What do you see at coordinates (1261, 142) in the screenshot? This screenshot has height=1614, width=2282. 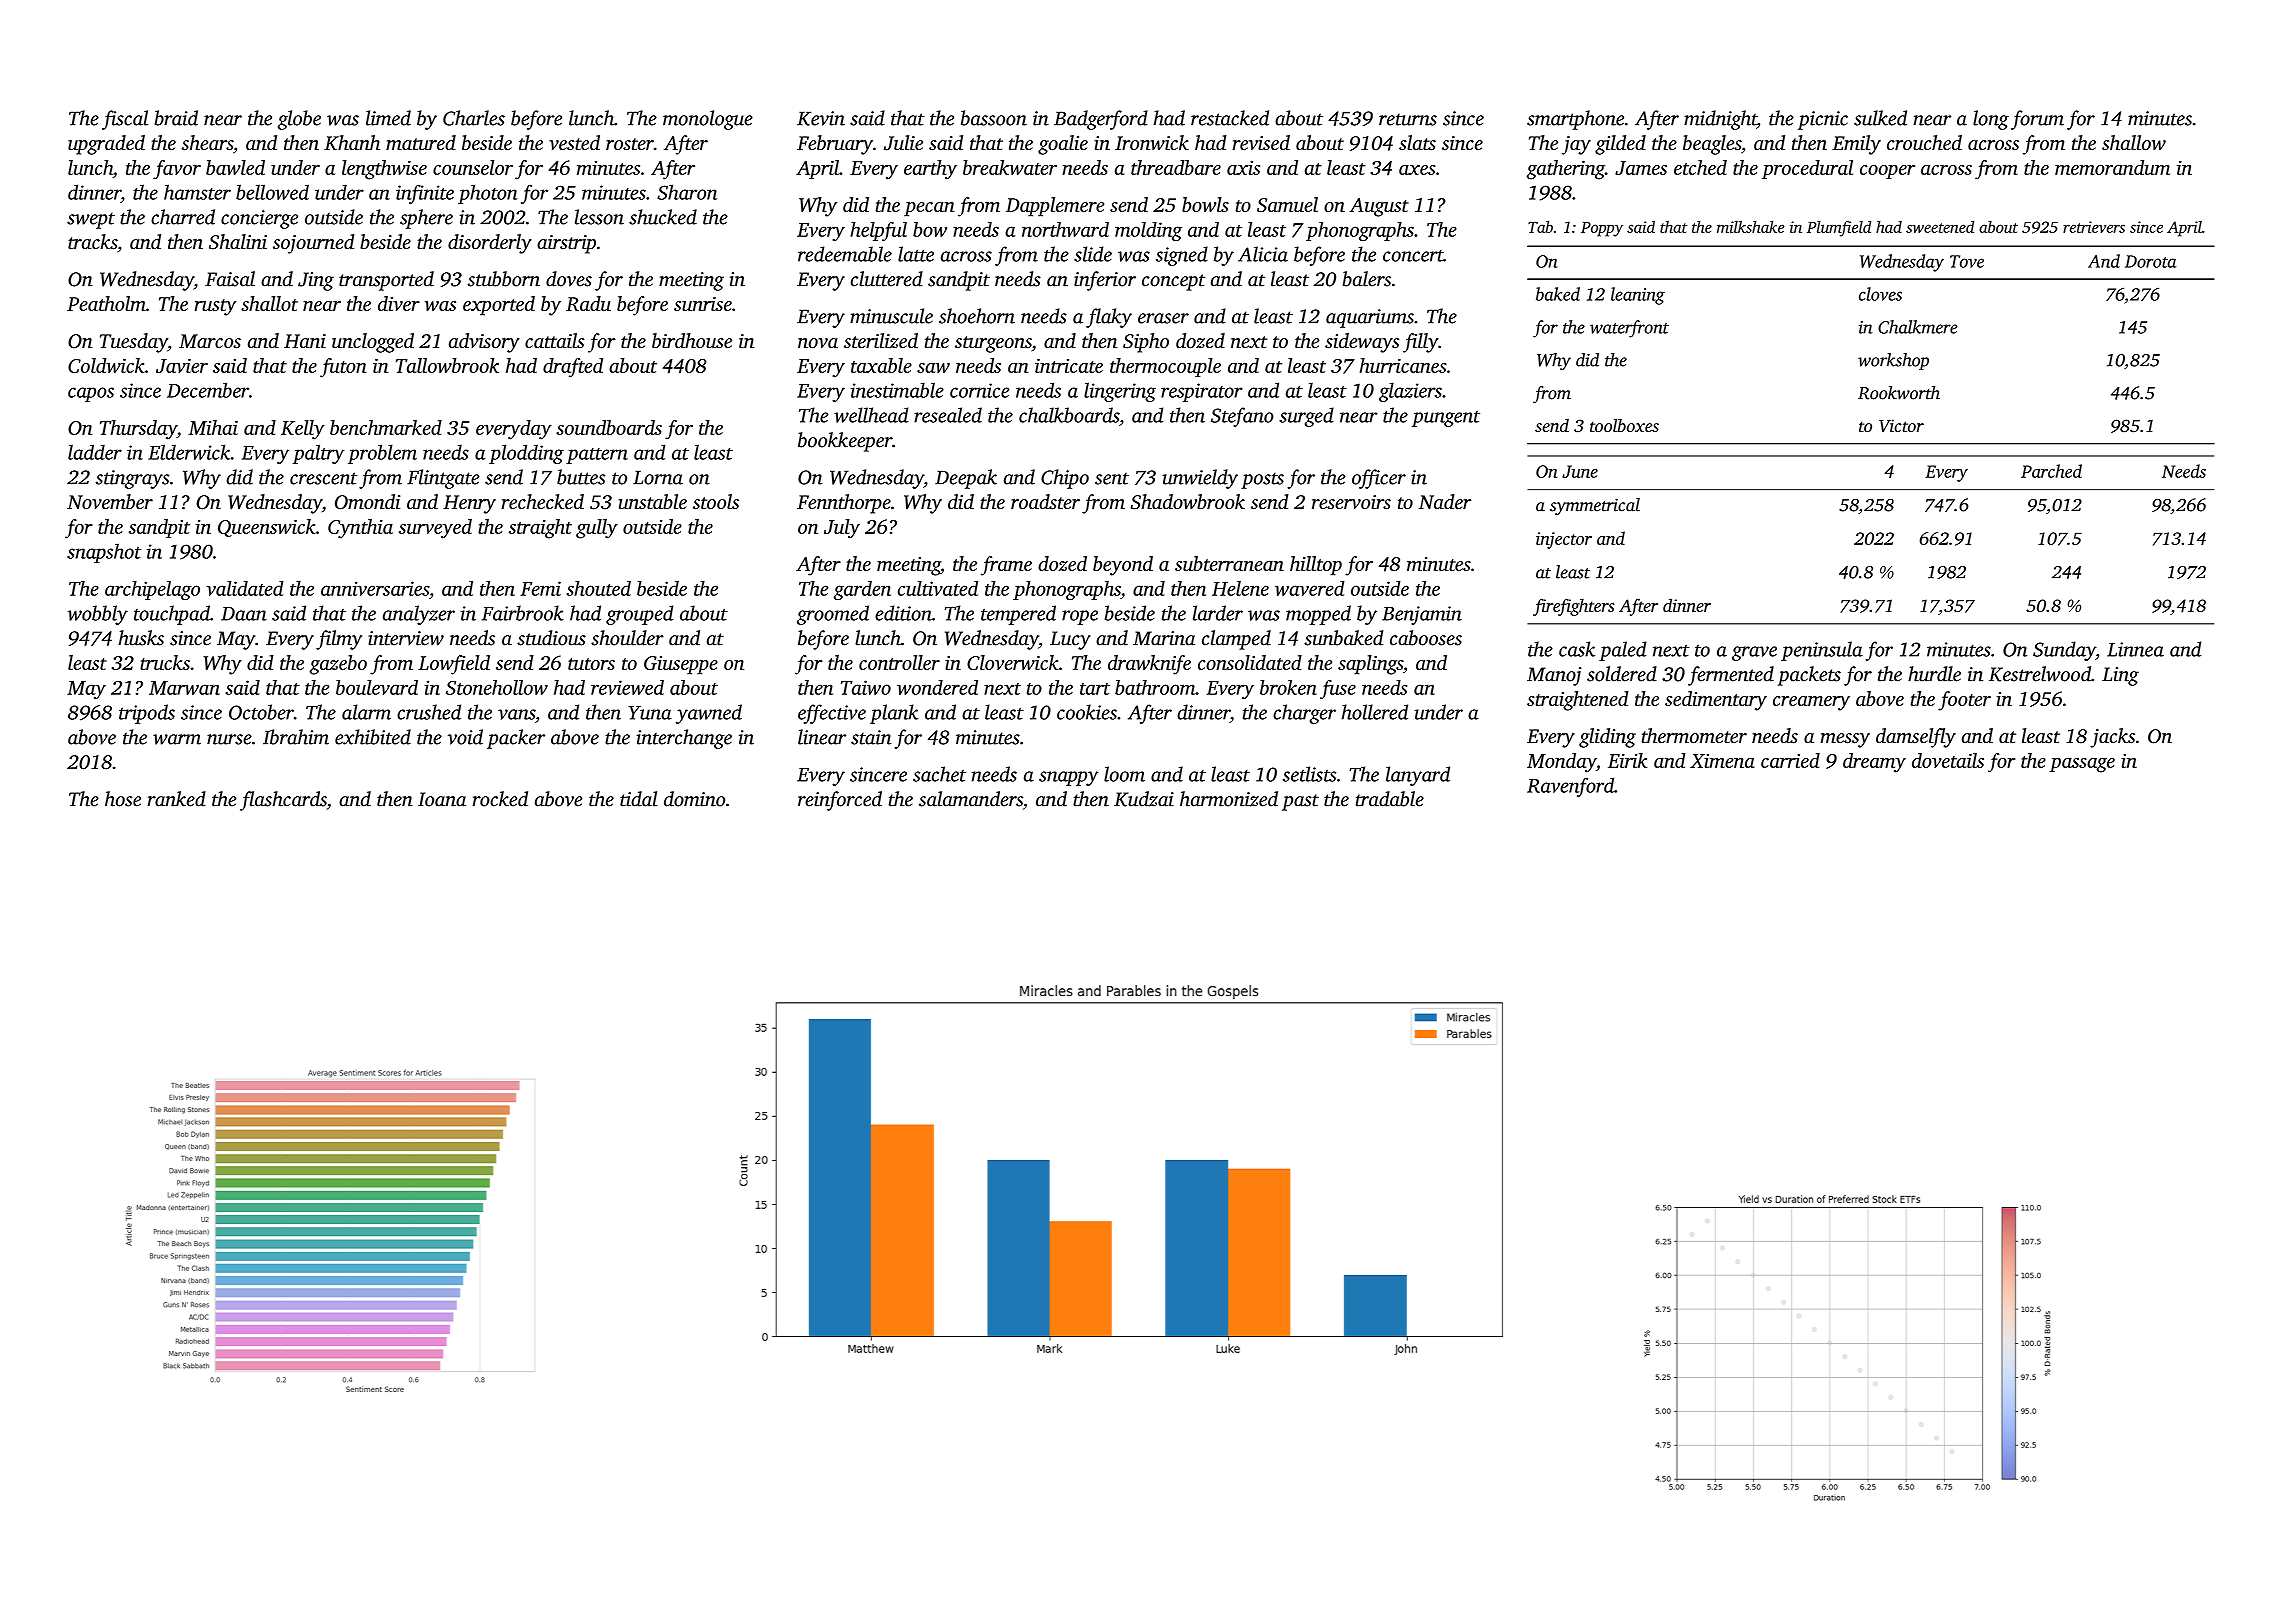 I see `revised` at bounding box center [1261, 142].
